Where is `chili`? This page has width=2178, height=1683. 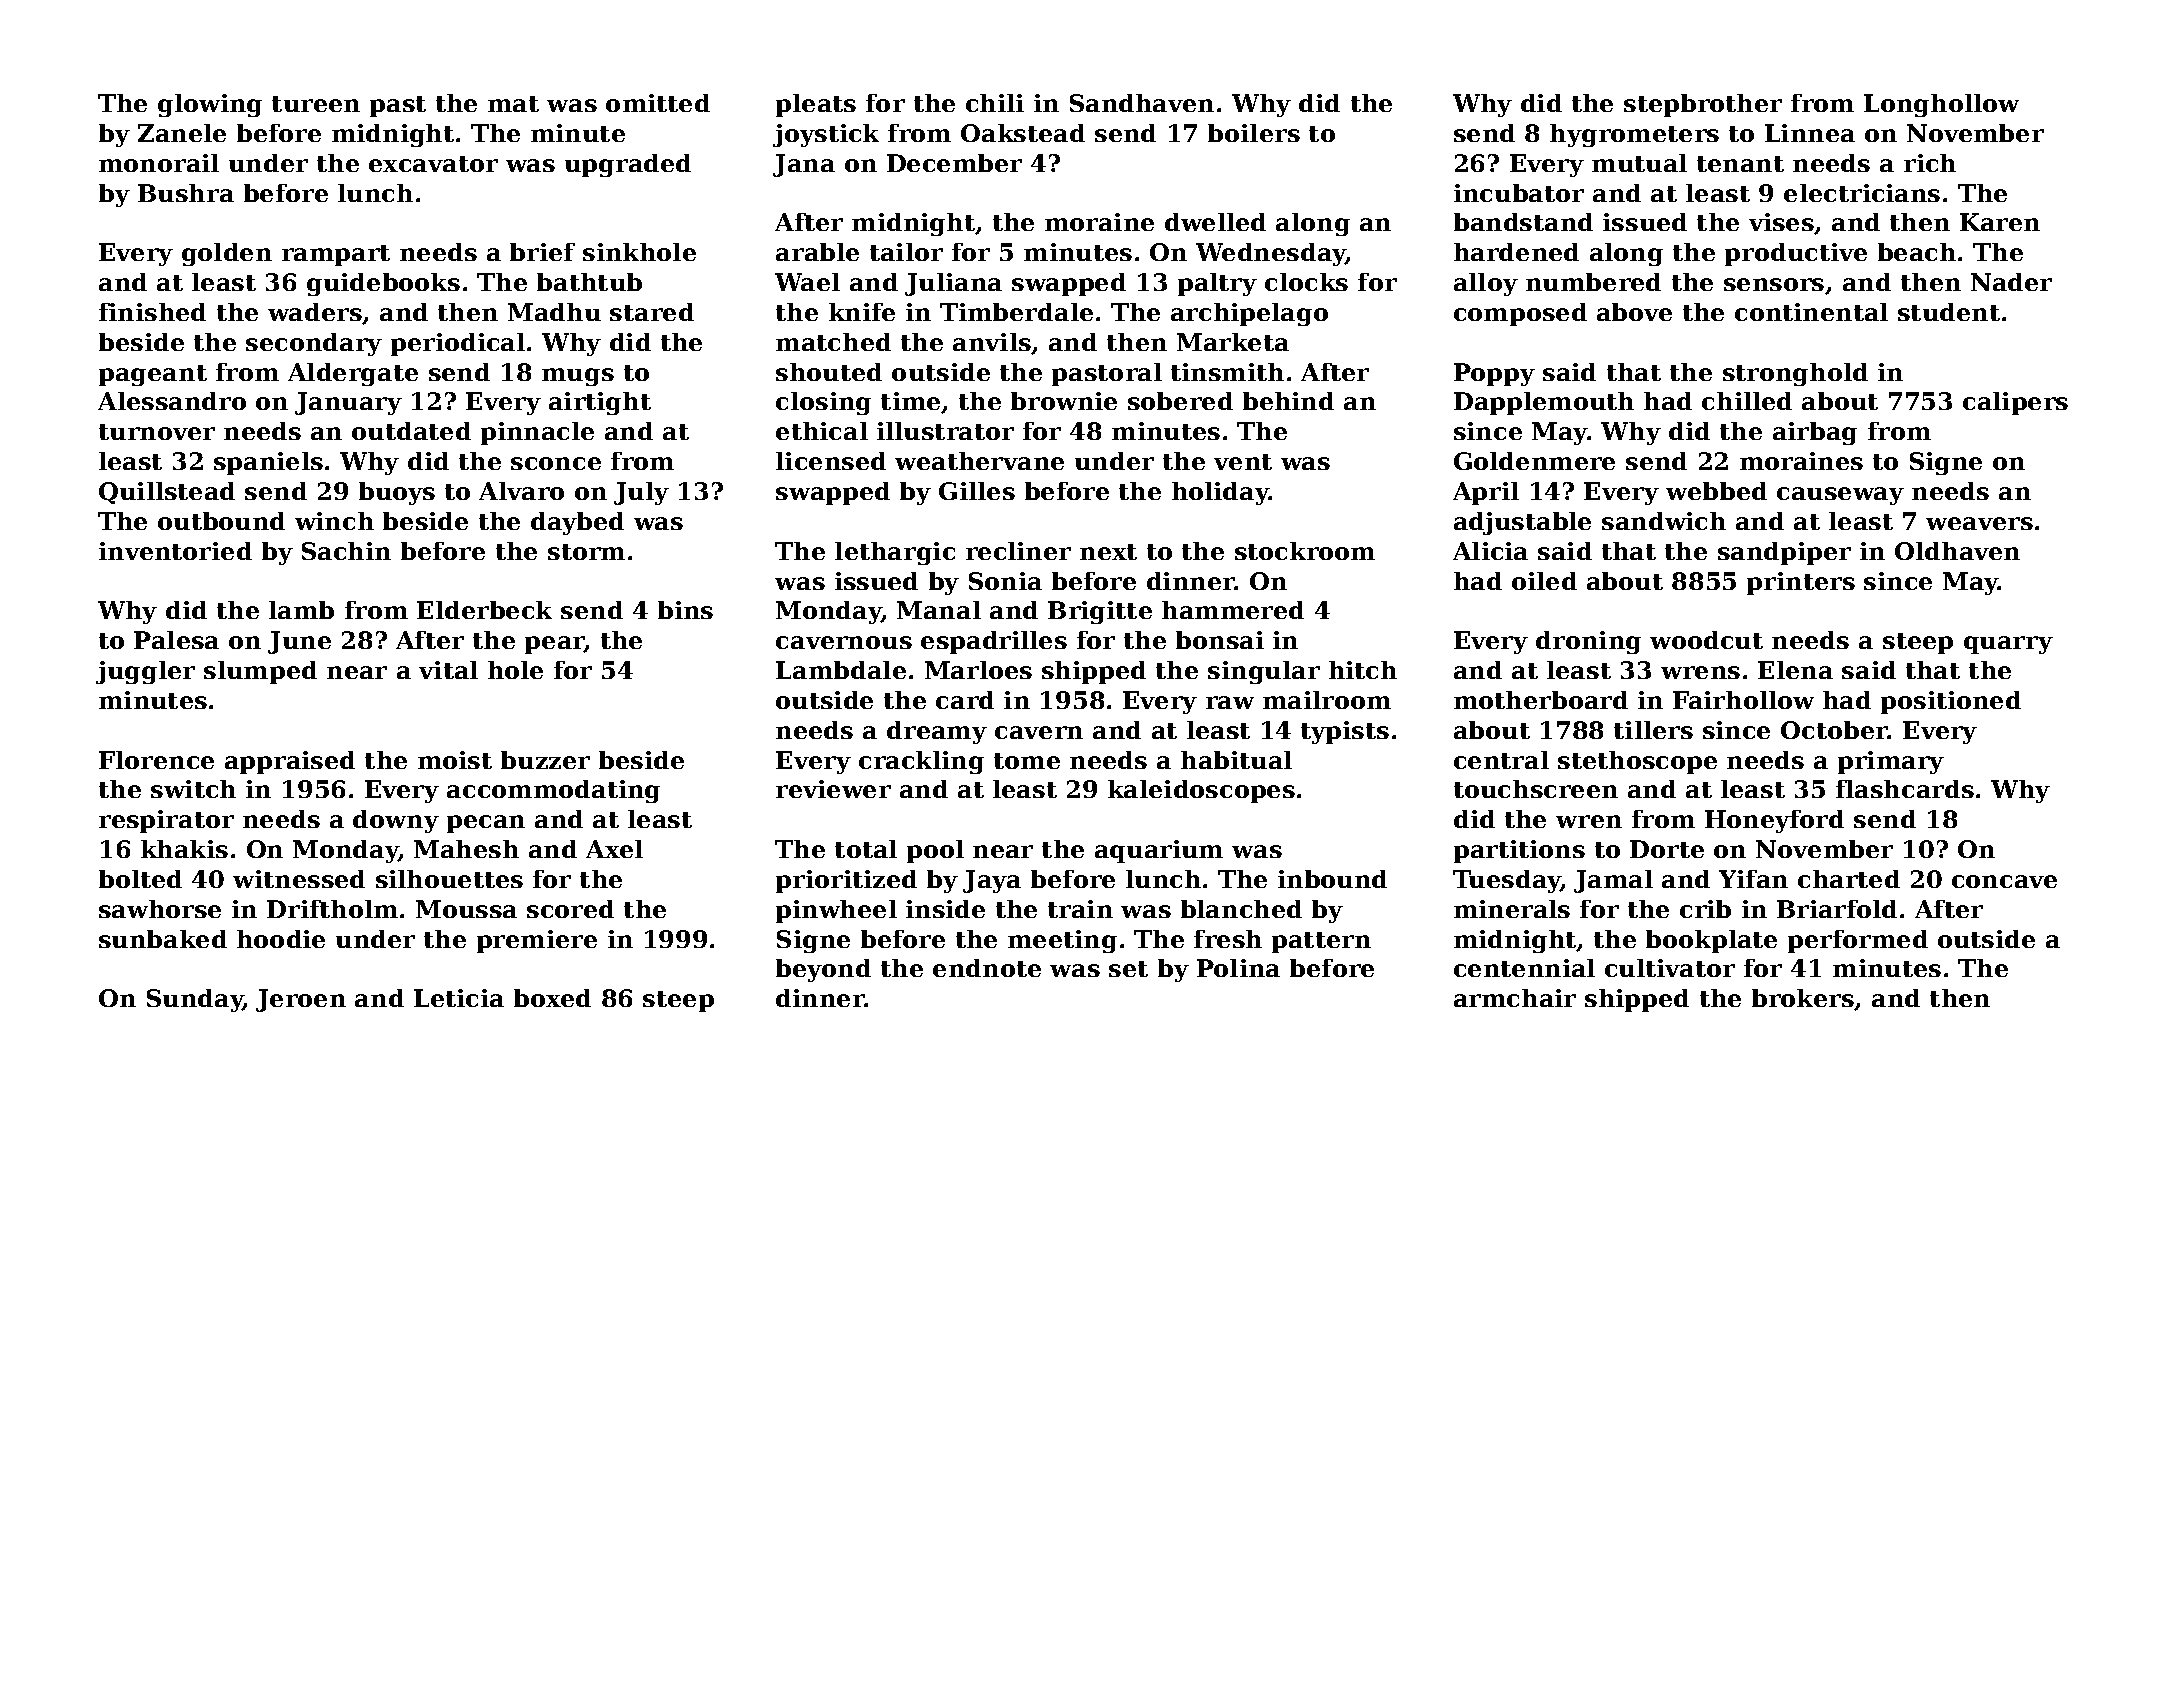
chili is located at coordinates (995, 103).
